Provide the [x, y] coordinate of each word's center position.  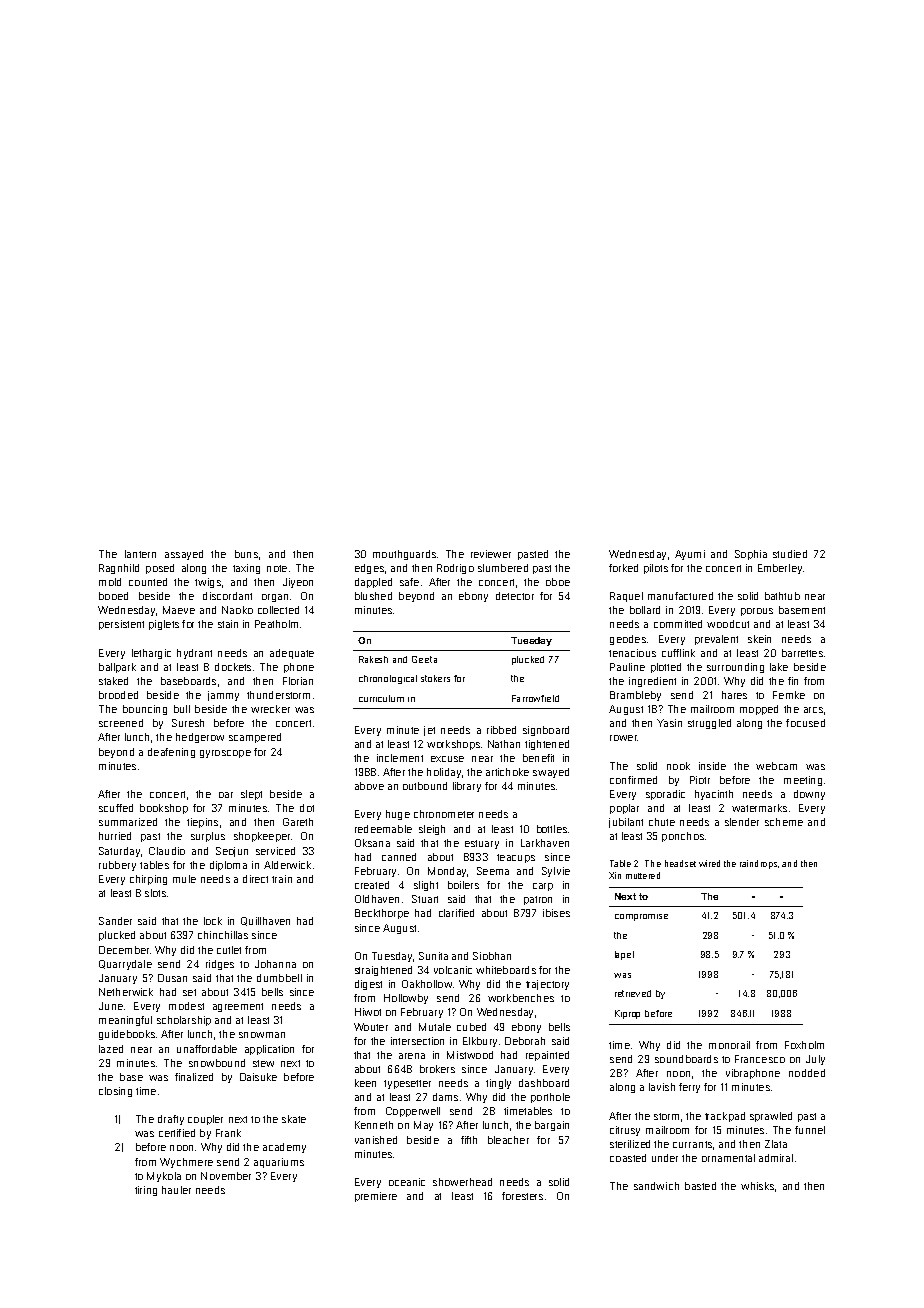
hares [734, 695]
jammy [223, 696]
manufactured [680, 596]
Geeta [424, 659]
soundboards [686, 1059]
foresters [522, 1196]
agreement [238, 1007]
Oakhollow [427, 984]
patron [538, 900]
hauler [176, 1190]
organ [275, 598]
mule [184, 879]
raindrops [758, 864]
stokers [435, 678]
